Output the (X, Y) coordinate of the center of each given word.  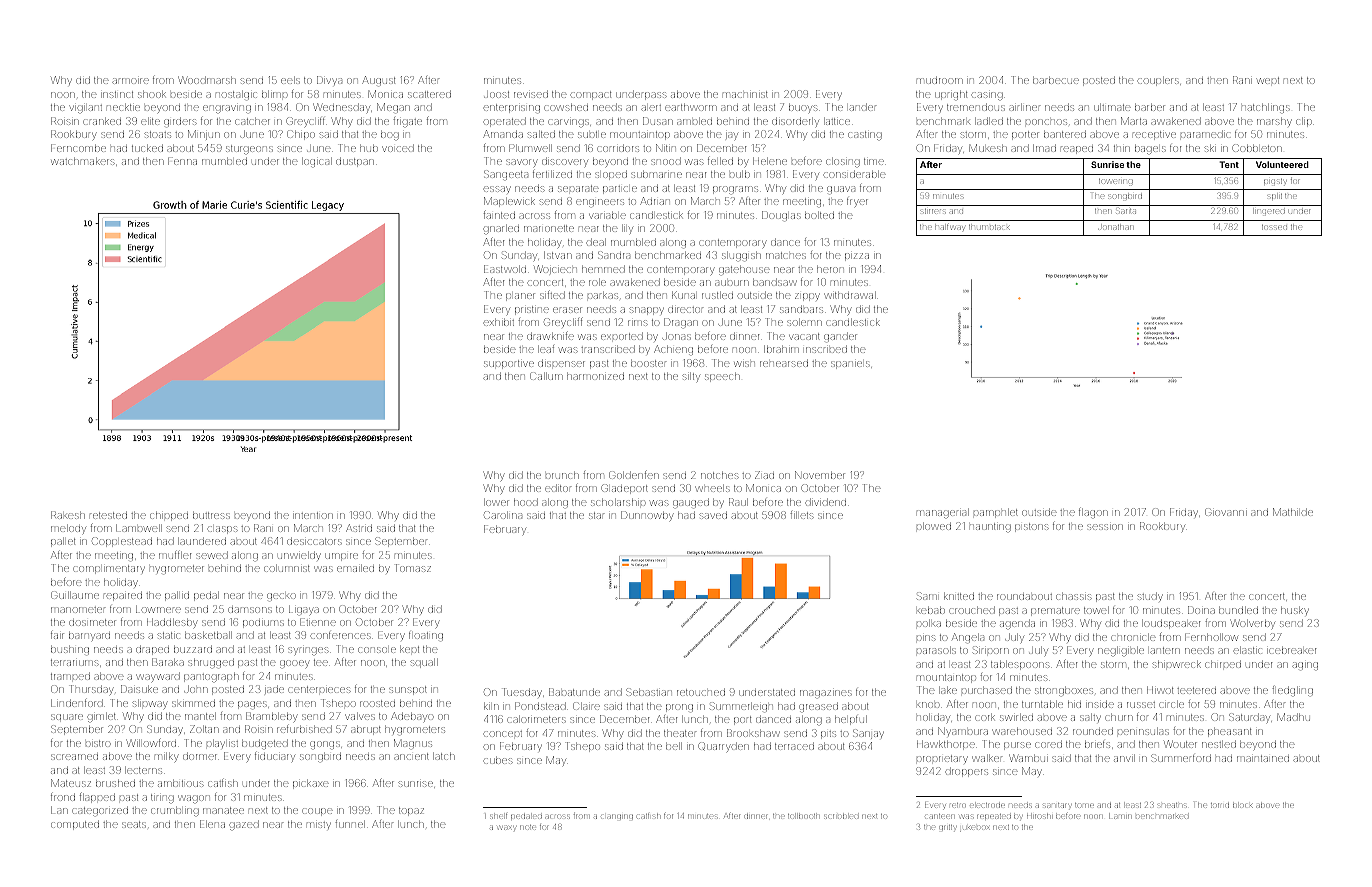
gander (840, 337)
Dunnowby (647, 516)
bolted (819, 215)
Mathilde (1293, 512)
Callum (546, 376)
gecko (281, 596)
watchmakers (83, 162)
